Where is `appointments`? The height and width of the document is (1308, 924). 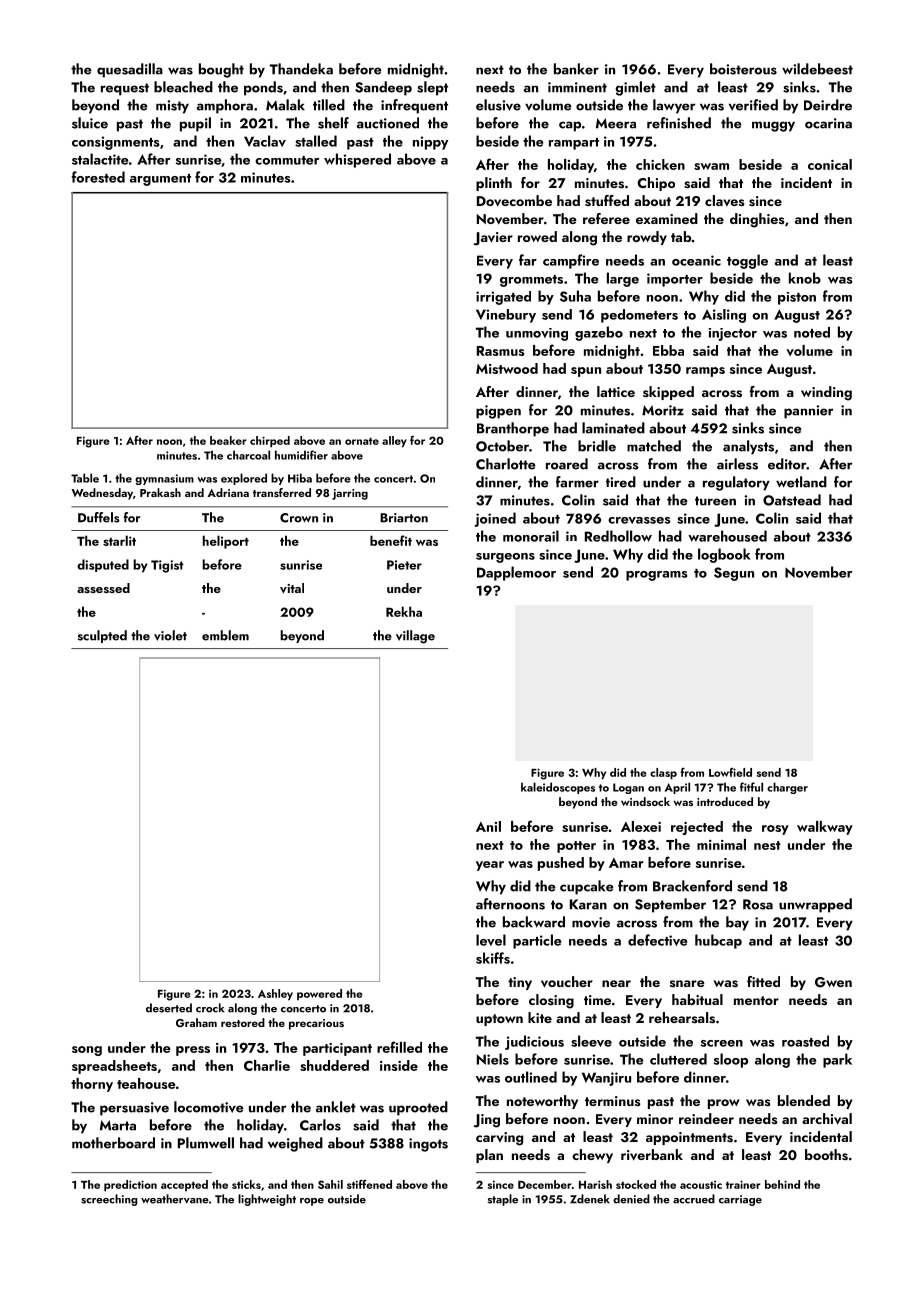
appointments is located at coordinates (689, 1138).
